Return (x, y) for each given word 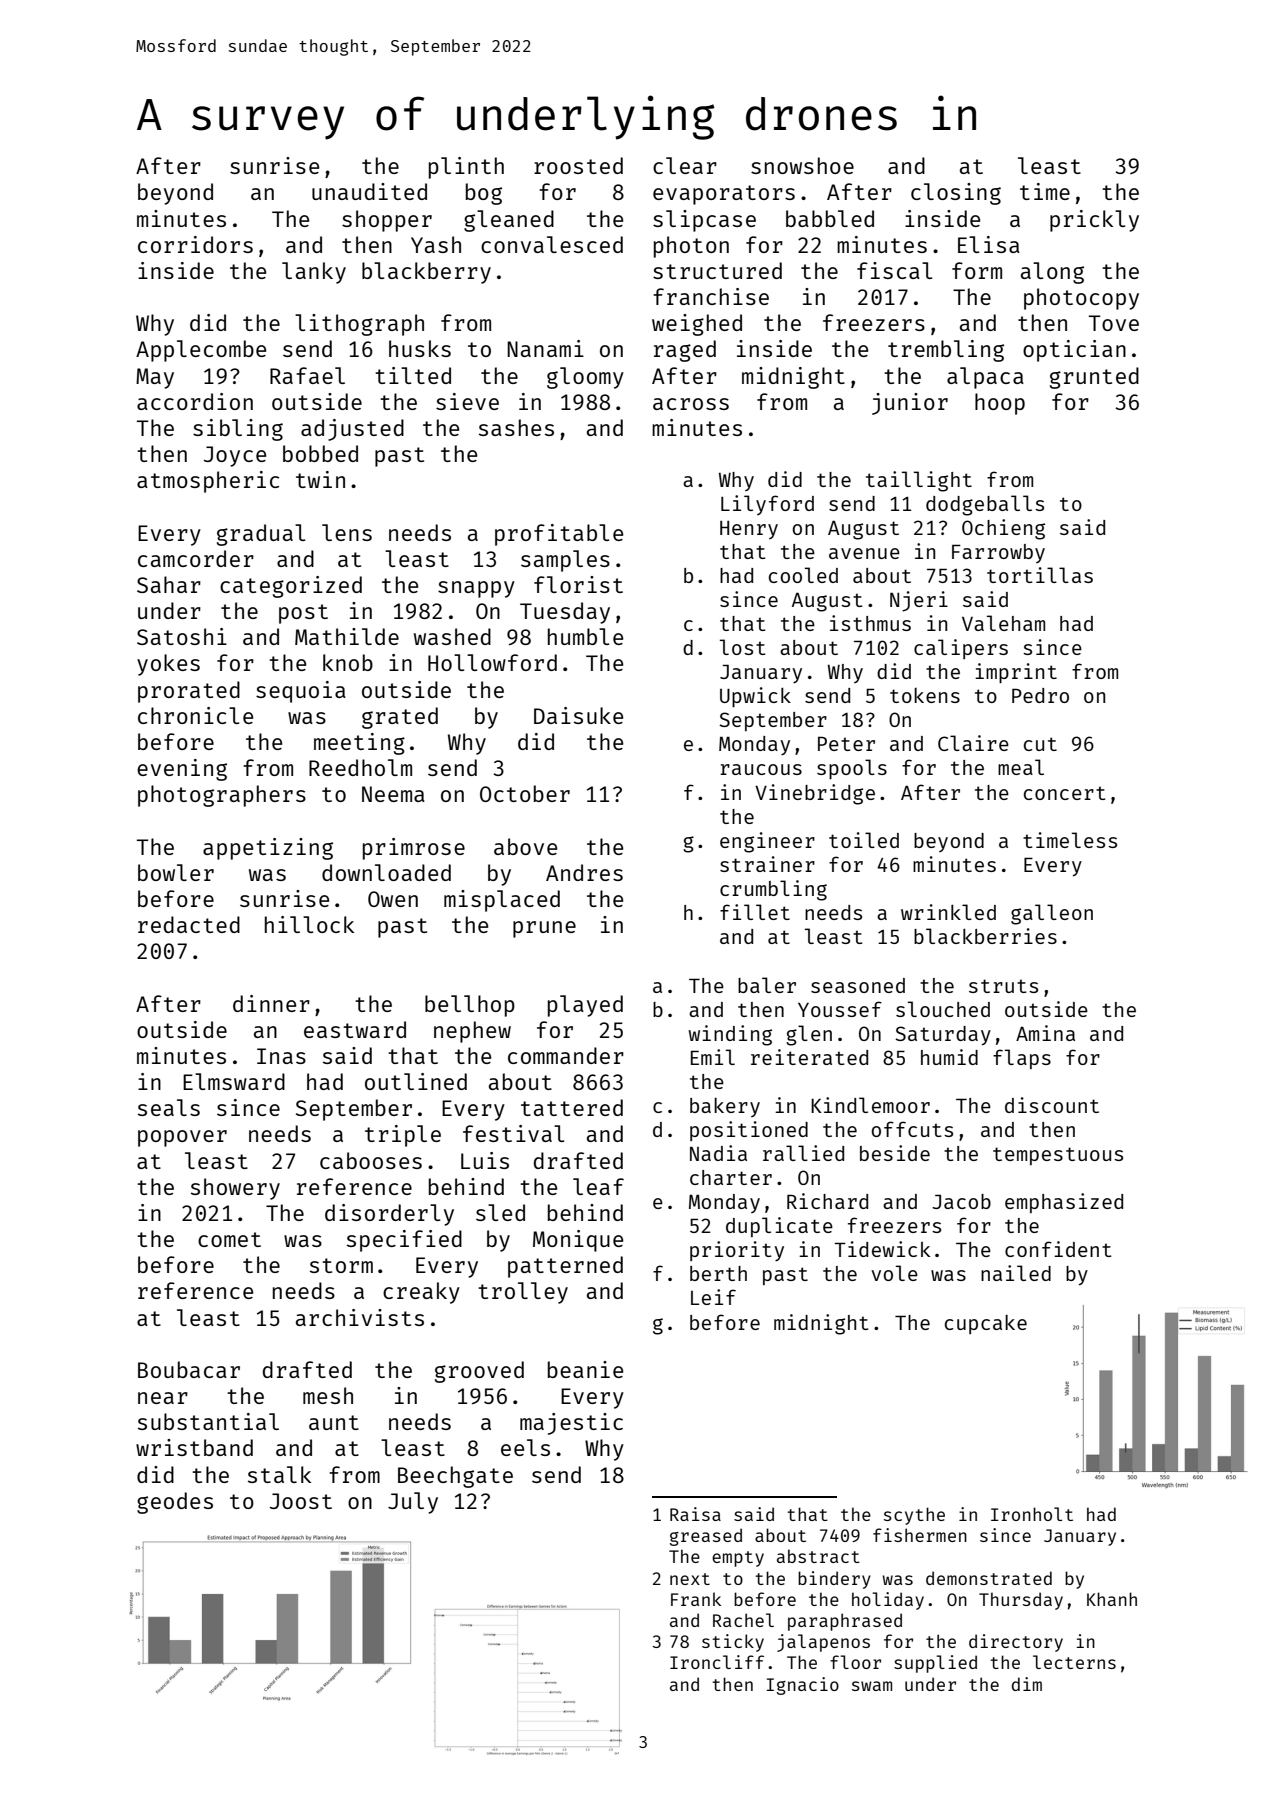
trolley (523, 1293)
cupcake (986, 1324)
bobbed (320, 453)
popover (182, 1138)
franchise (711, 296)
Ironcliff (717, 1662)
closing (956, 194)
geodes (175, 1503)
